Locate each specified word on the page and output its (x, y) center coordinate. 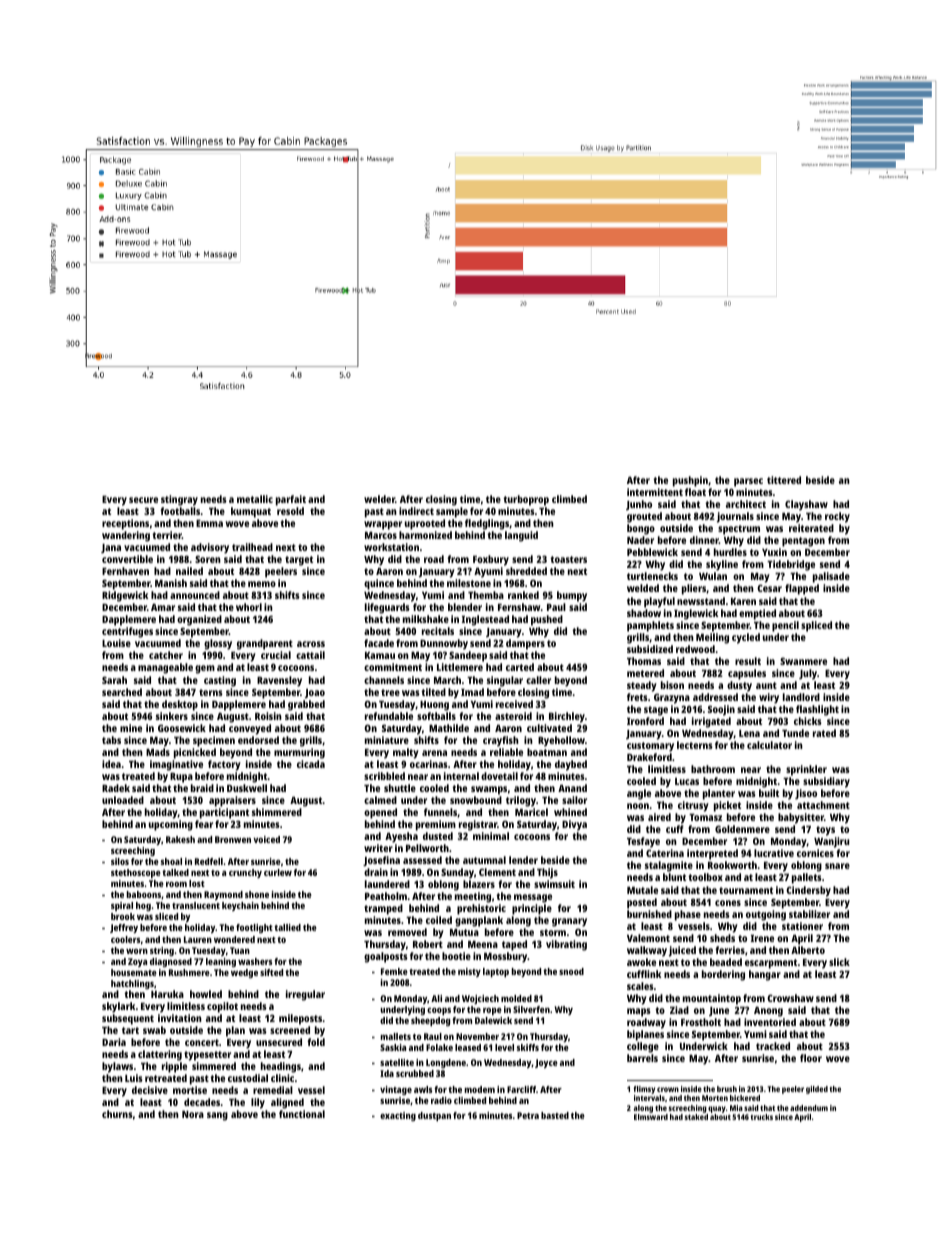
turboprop (526, 500)
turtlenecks (652, 576)
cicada (311, 764)
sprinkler (806, 770)
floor (811, 1058)
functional (302, 1114)
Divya (574, 825)
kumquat (251, 512)
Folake (439, 1047)
